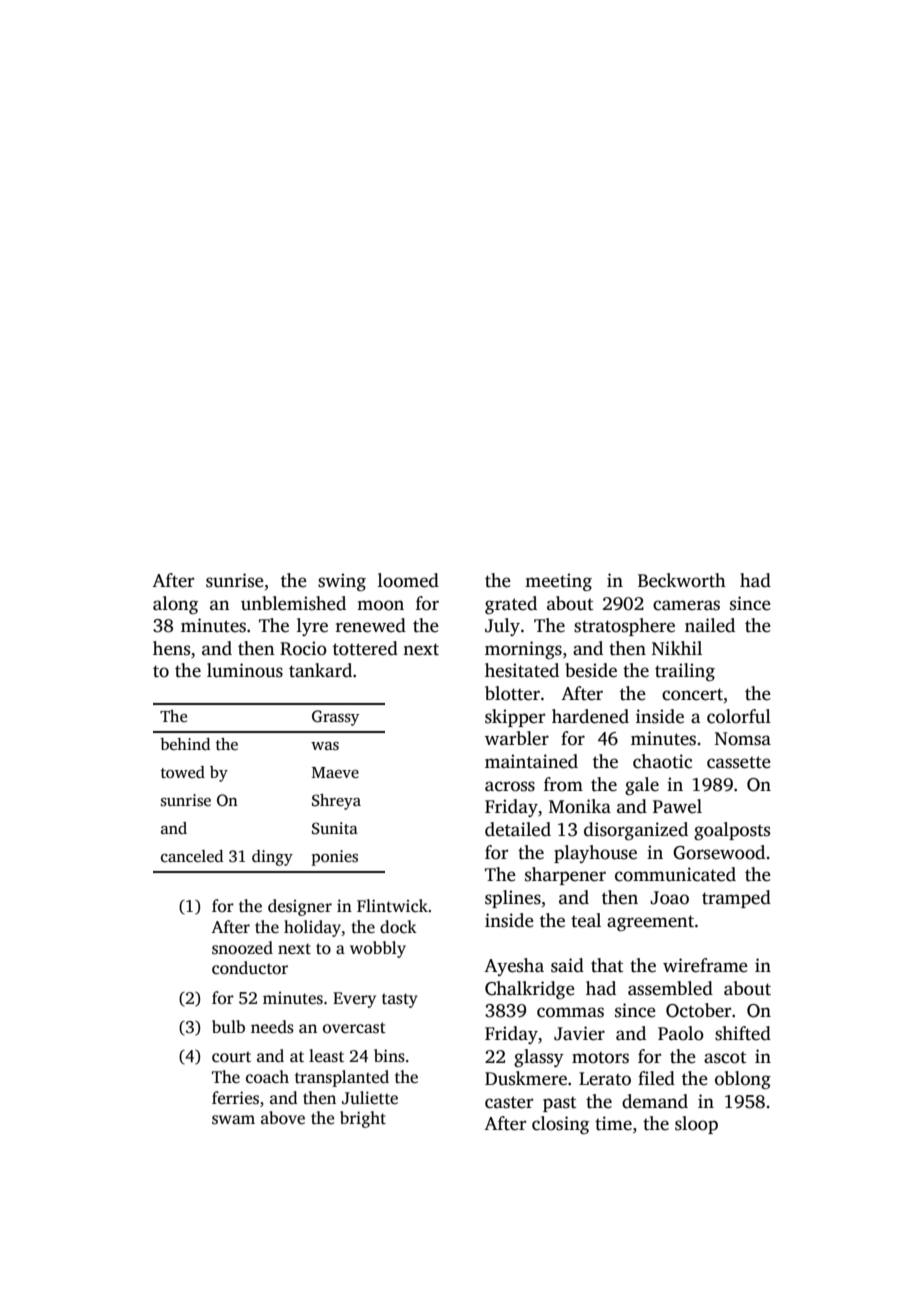 The width and height of the screenshot is (924, 1311). I want to click on above, so click(283, 1118).
